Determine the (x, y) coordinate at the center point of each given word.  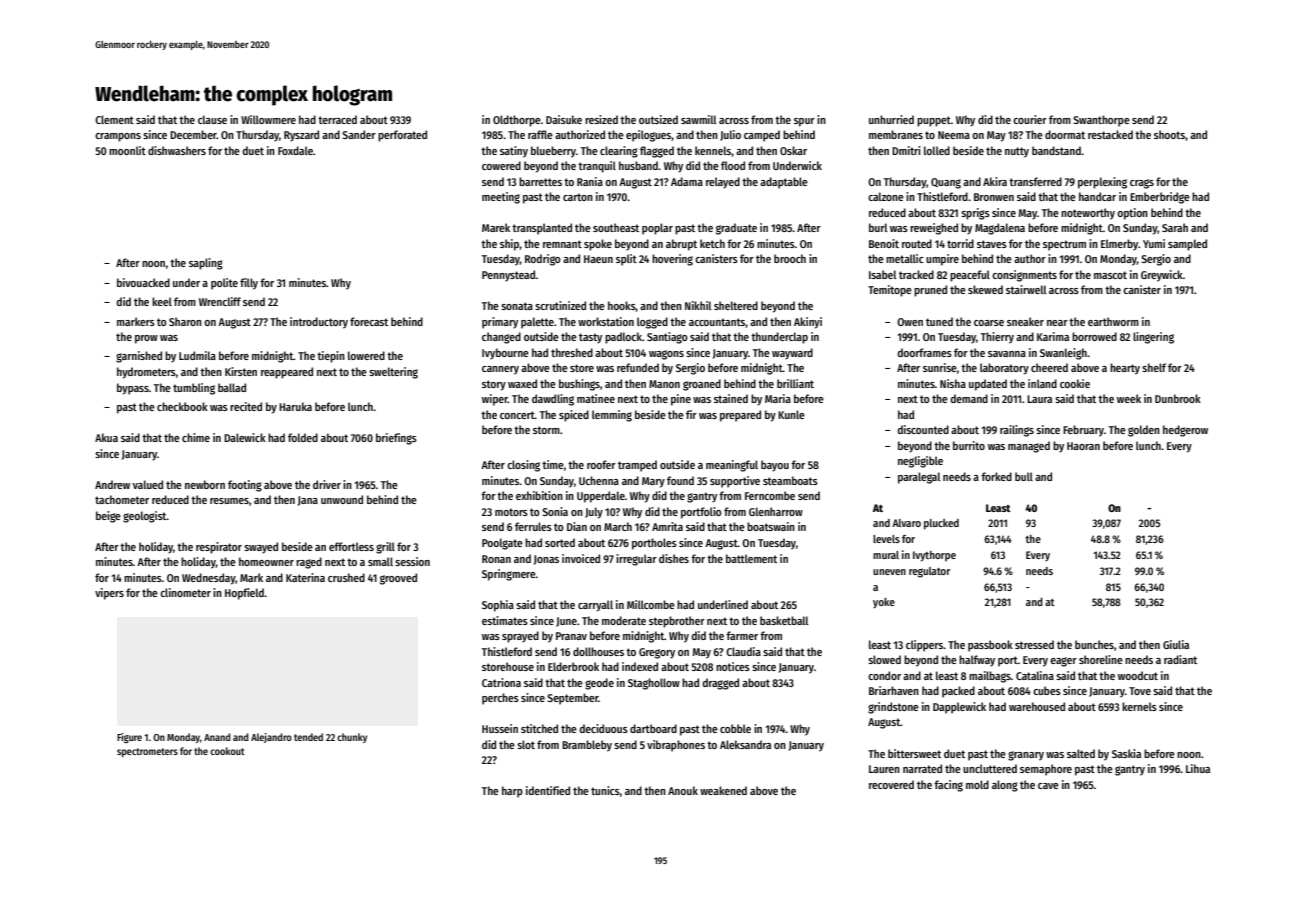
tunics (605, 790)
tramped (637, 466)
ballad (232, 387)
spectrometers (147, 752)
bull (1024, 476)
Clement (114, 119)
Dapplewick (959, 708)
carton (578, 197)
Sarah (1175, 227)
